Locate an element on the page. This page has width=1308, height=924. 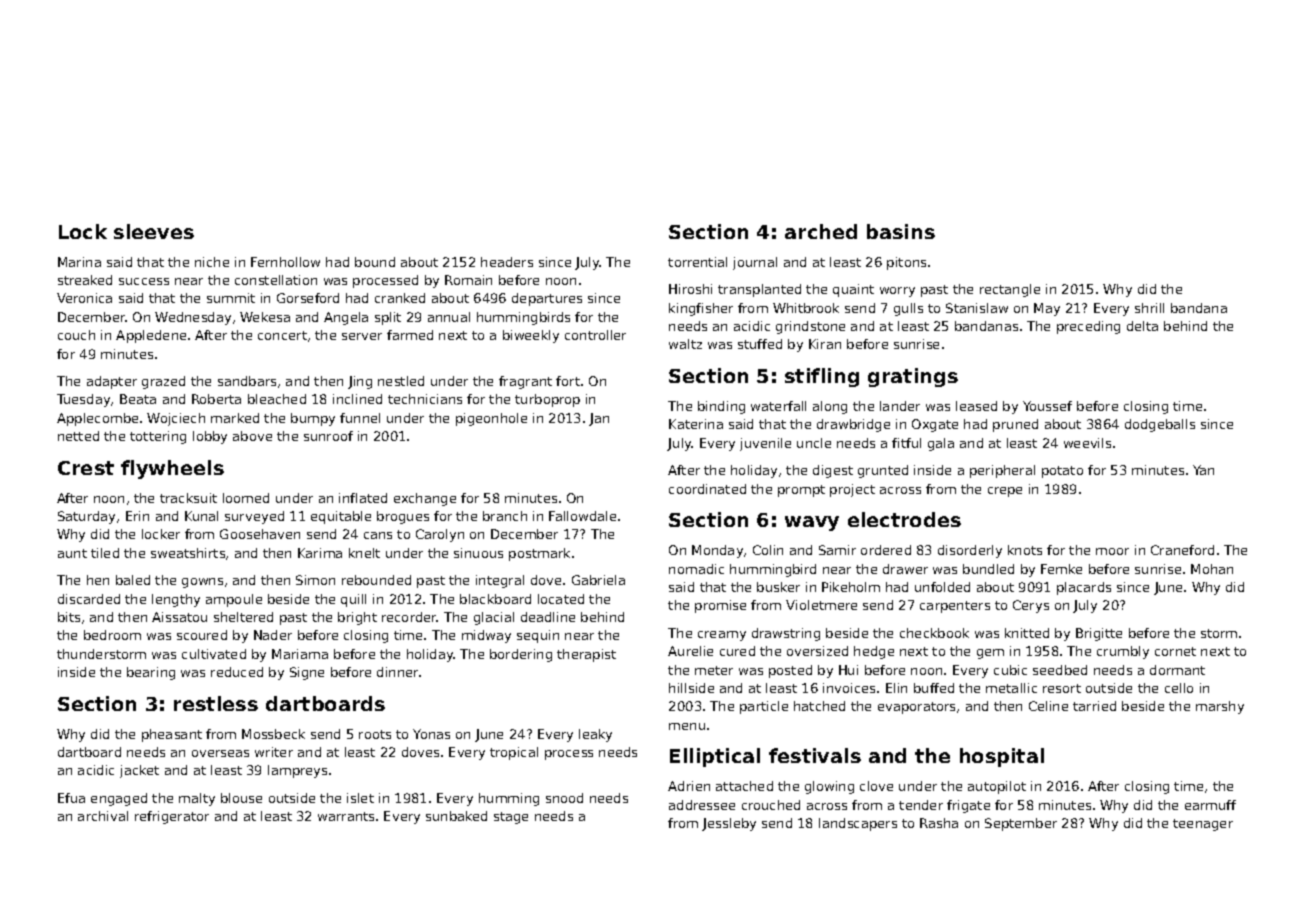
Mariama is located at coordinates (300, 654).
